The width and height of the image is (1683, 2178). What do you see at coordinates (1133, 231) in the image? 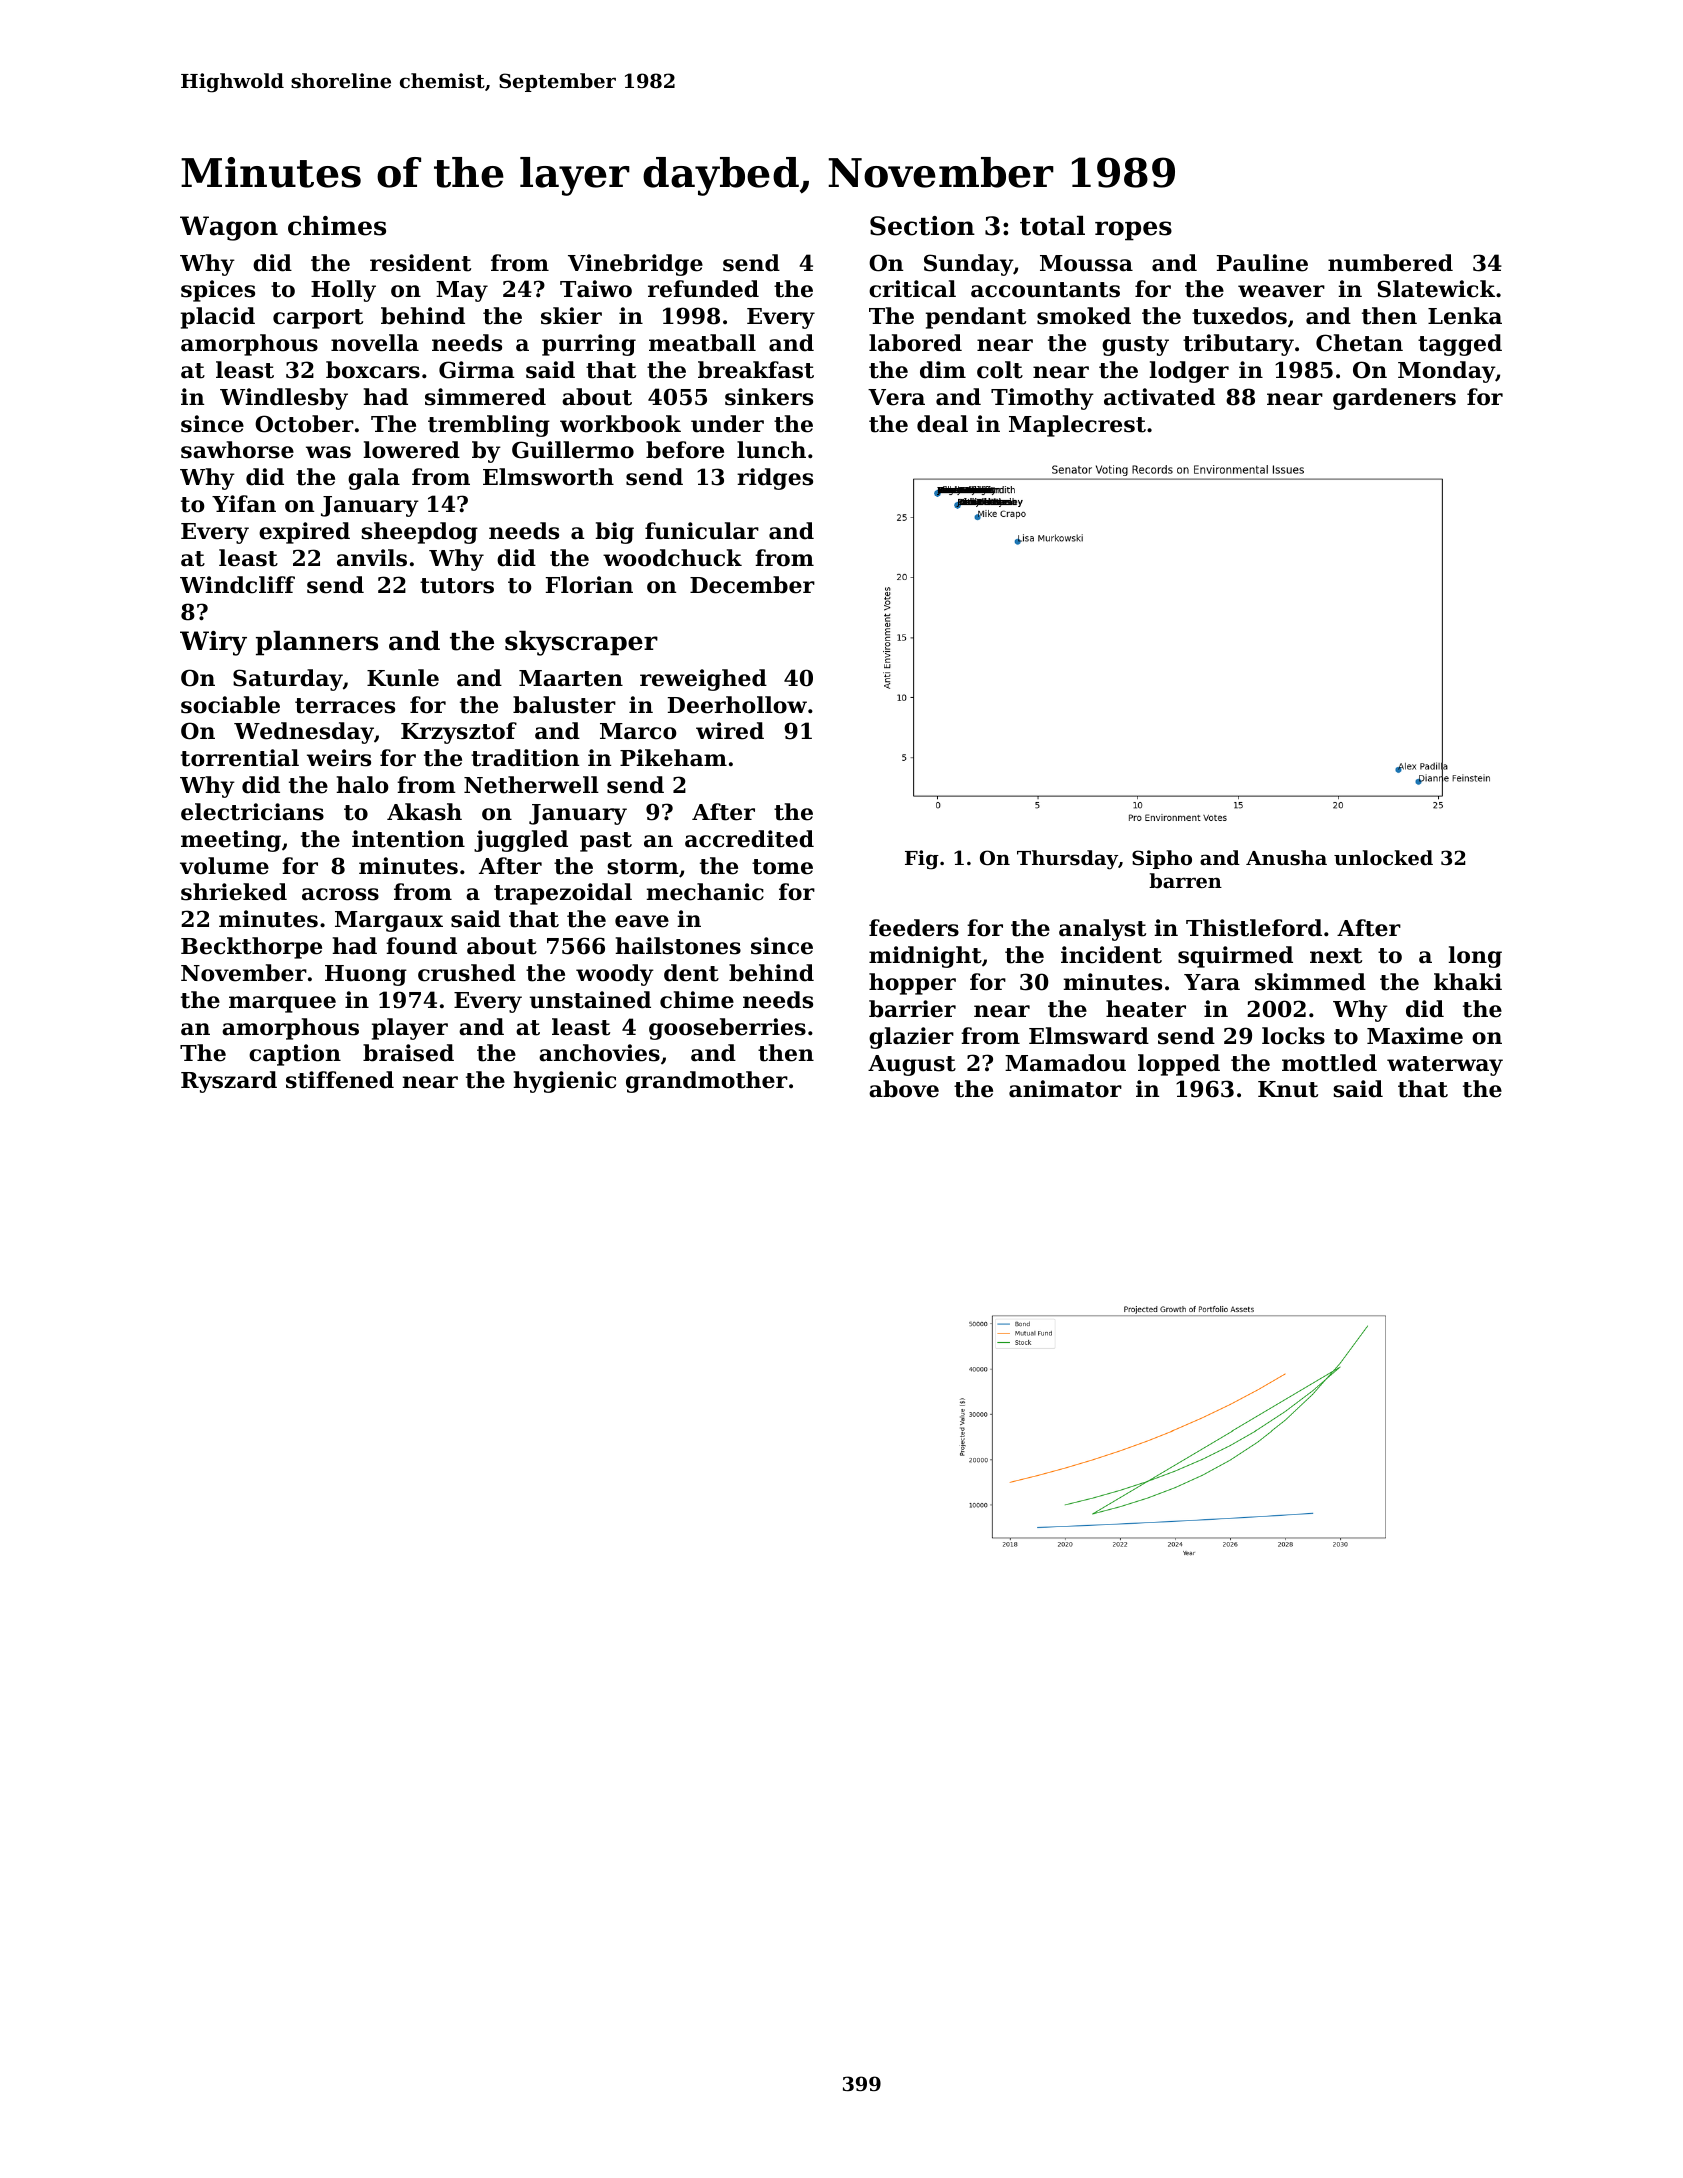
I see `ropes` at bounding box center [1133, 231].
